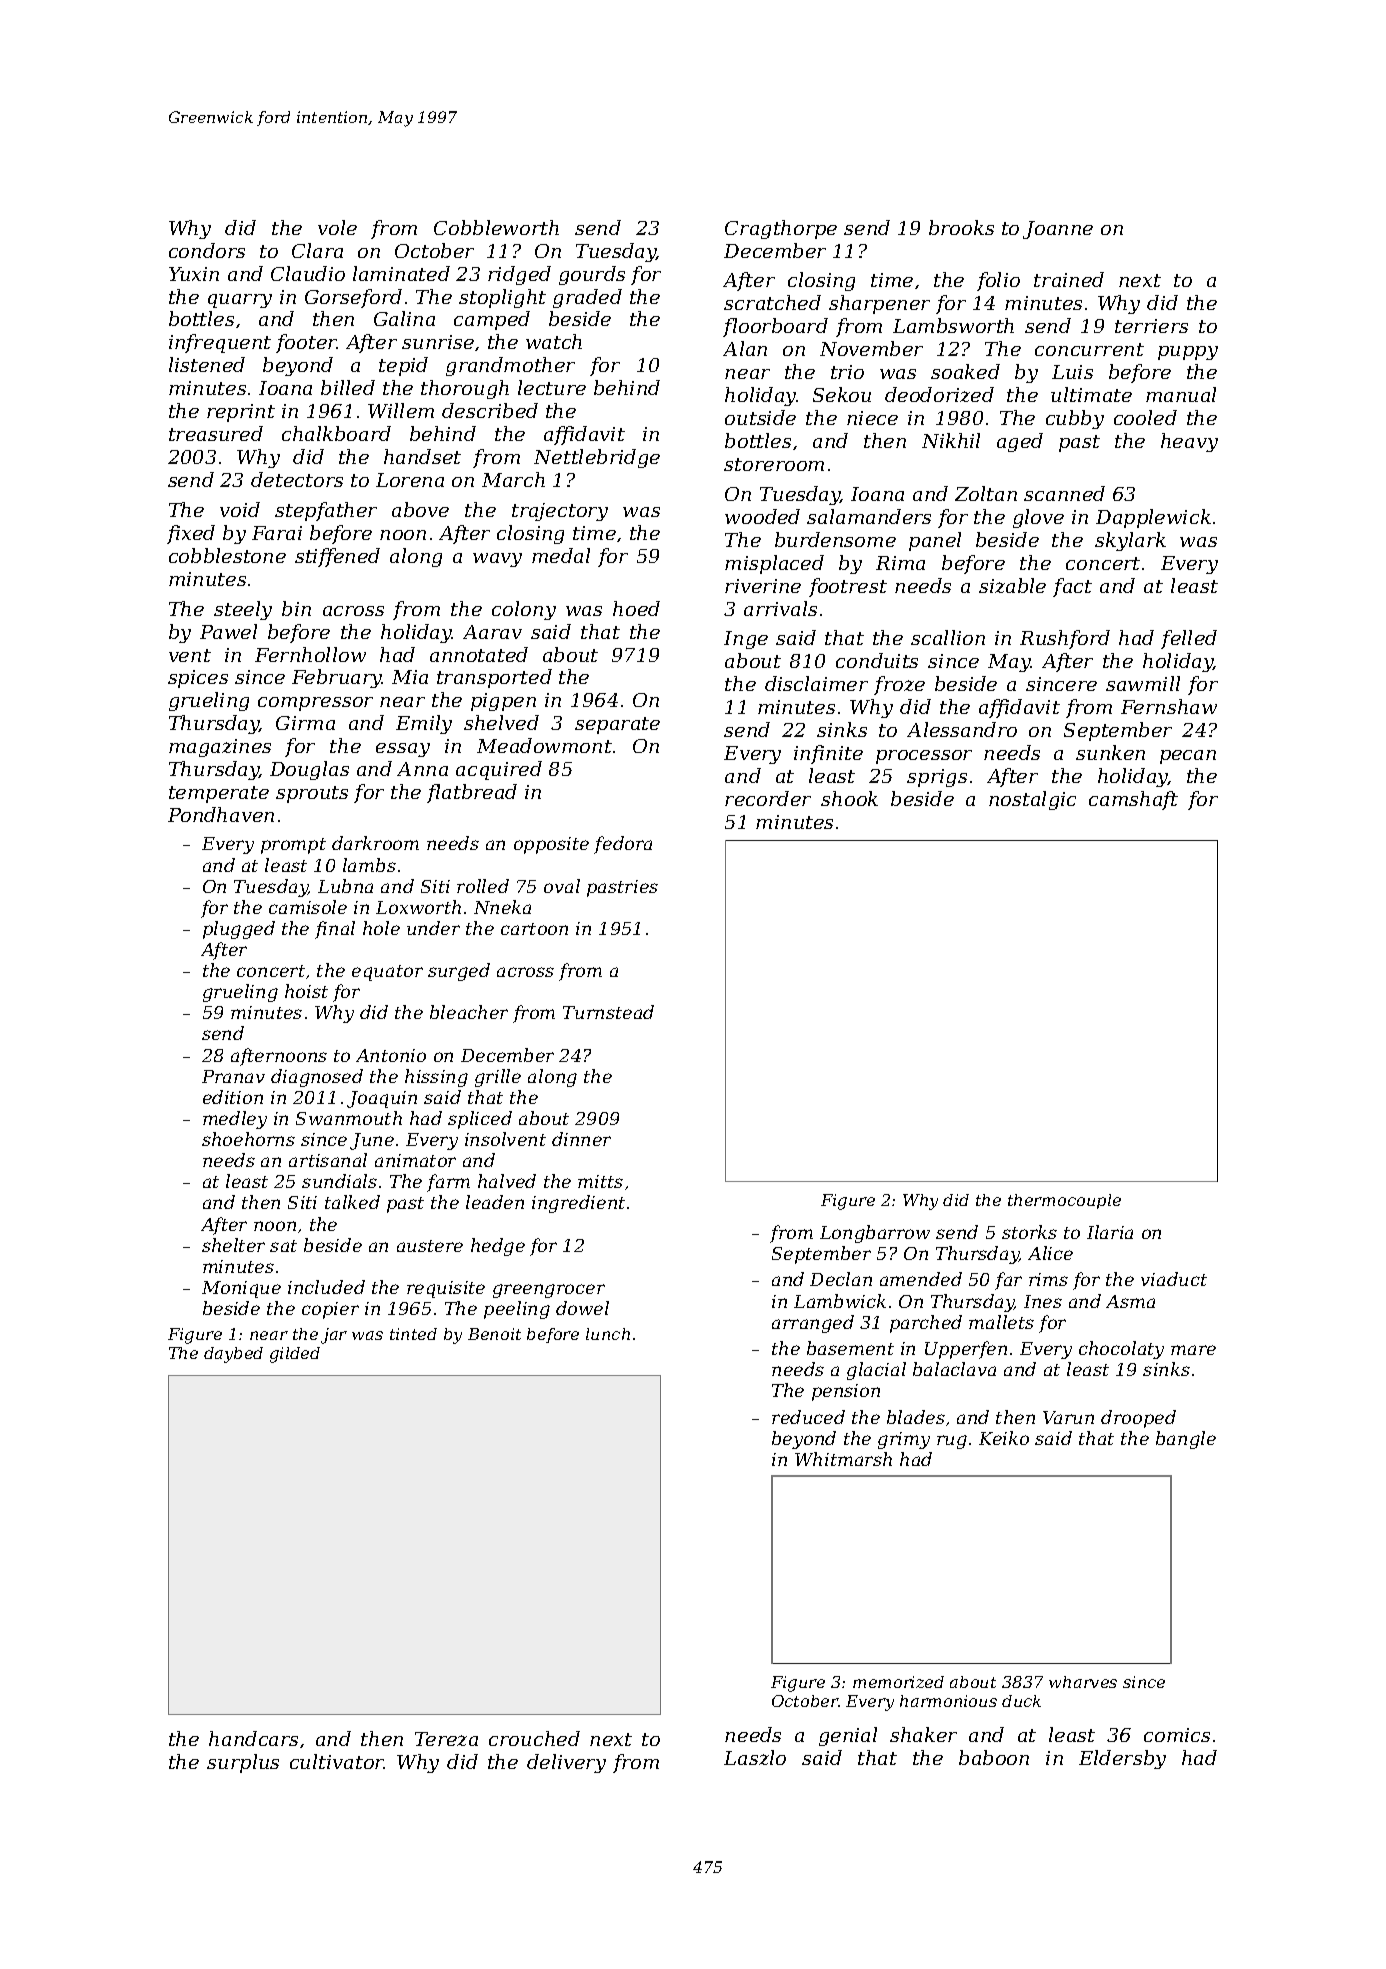  What do you see at coordinates (600, 1181) in the screenshot?
I see `mitts` at bounding box center [600, 1181].
